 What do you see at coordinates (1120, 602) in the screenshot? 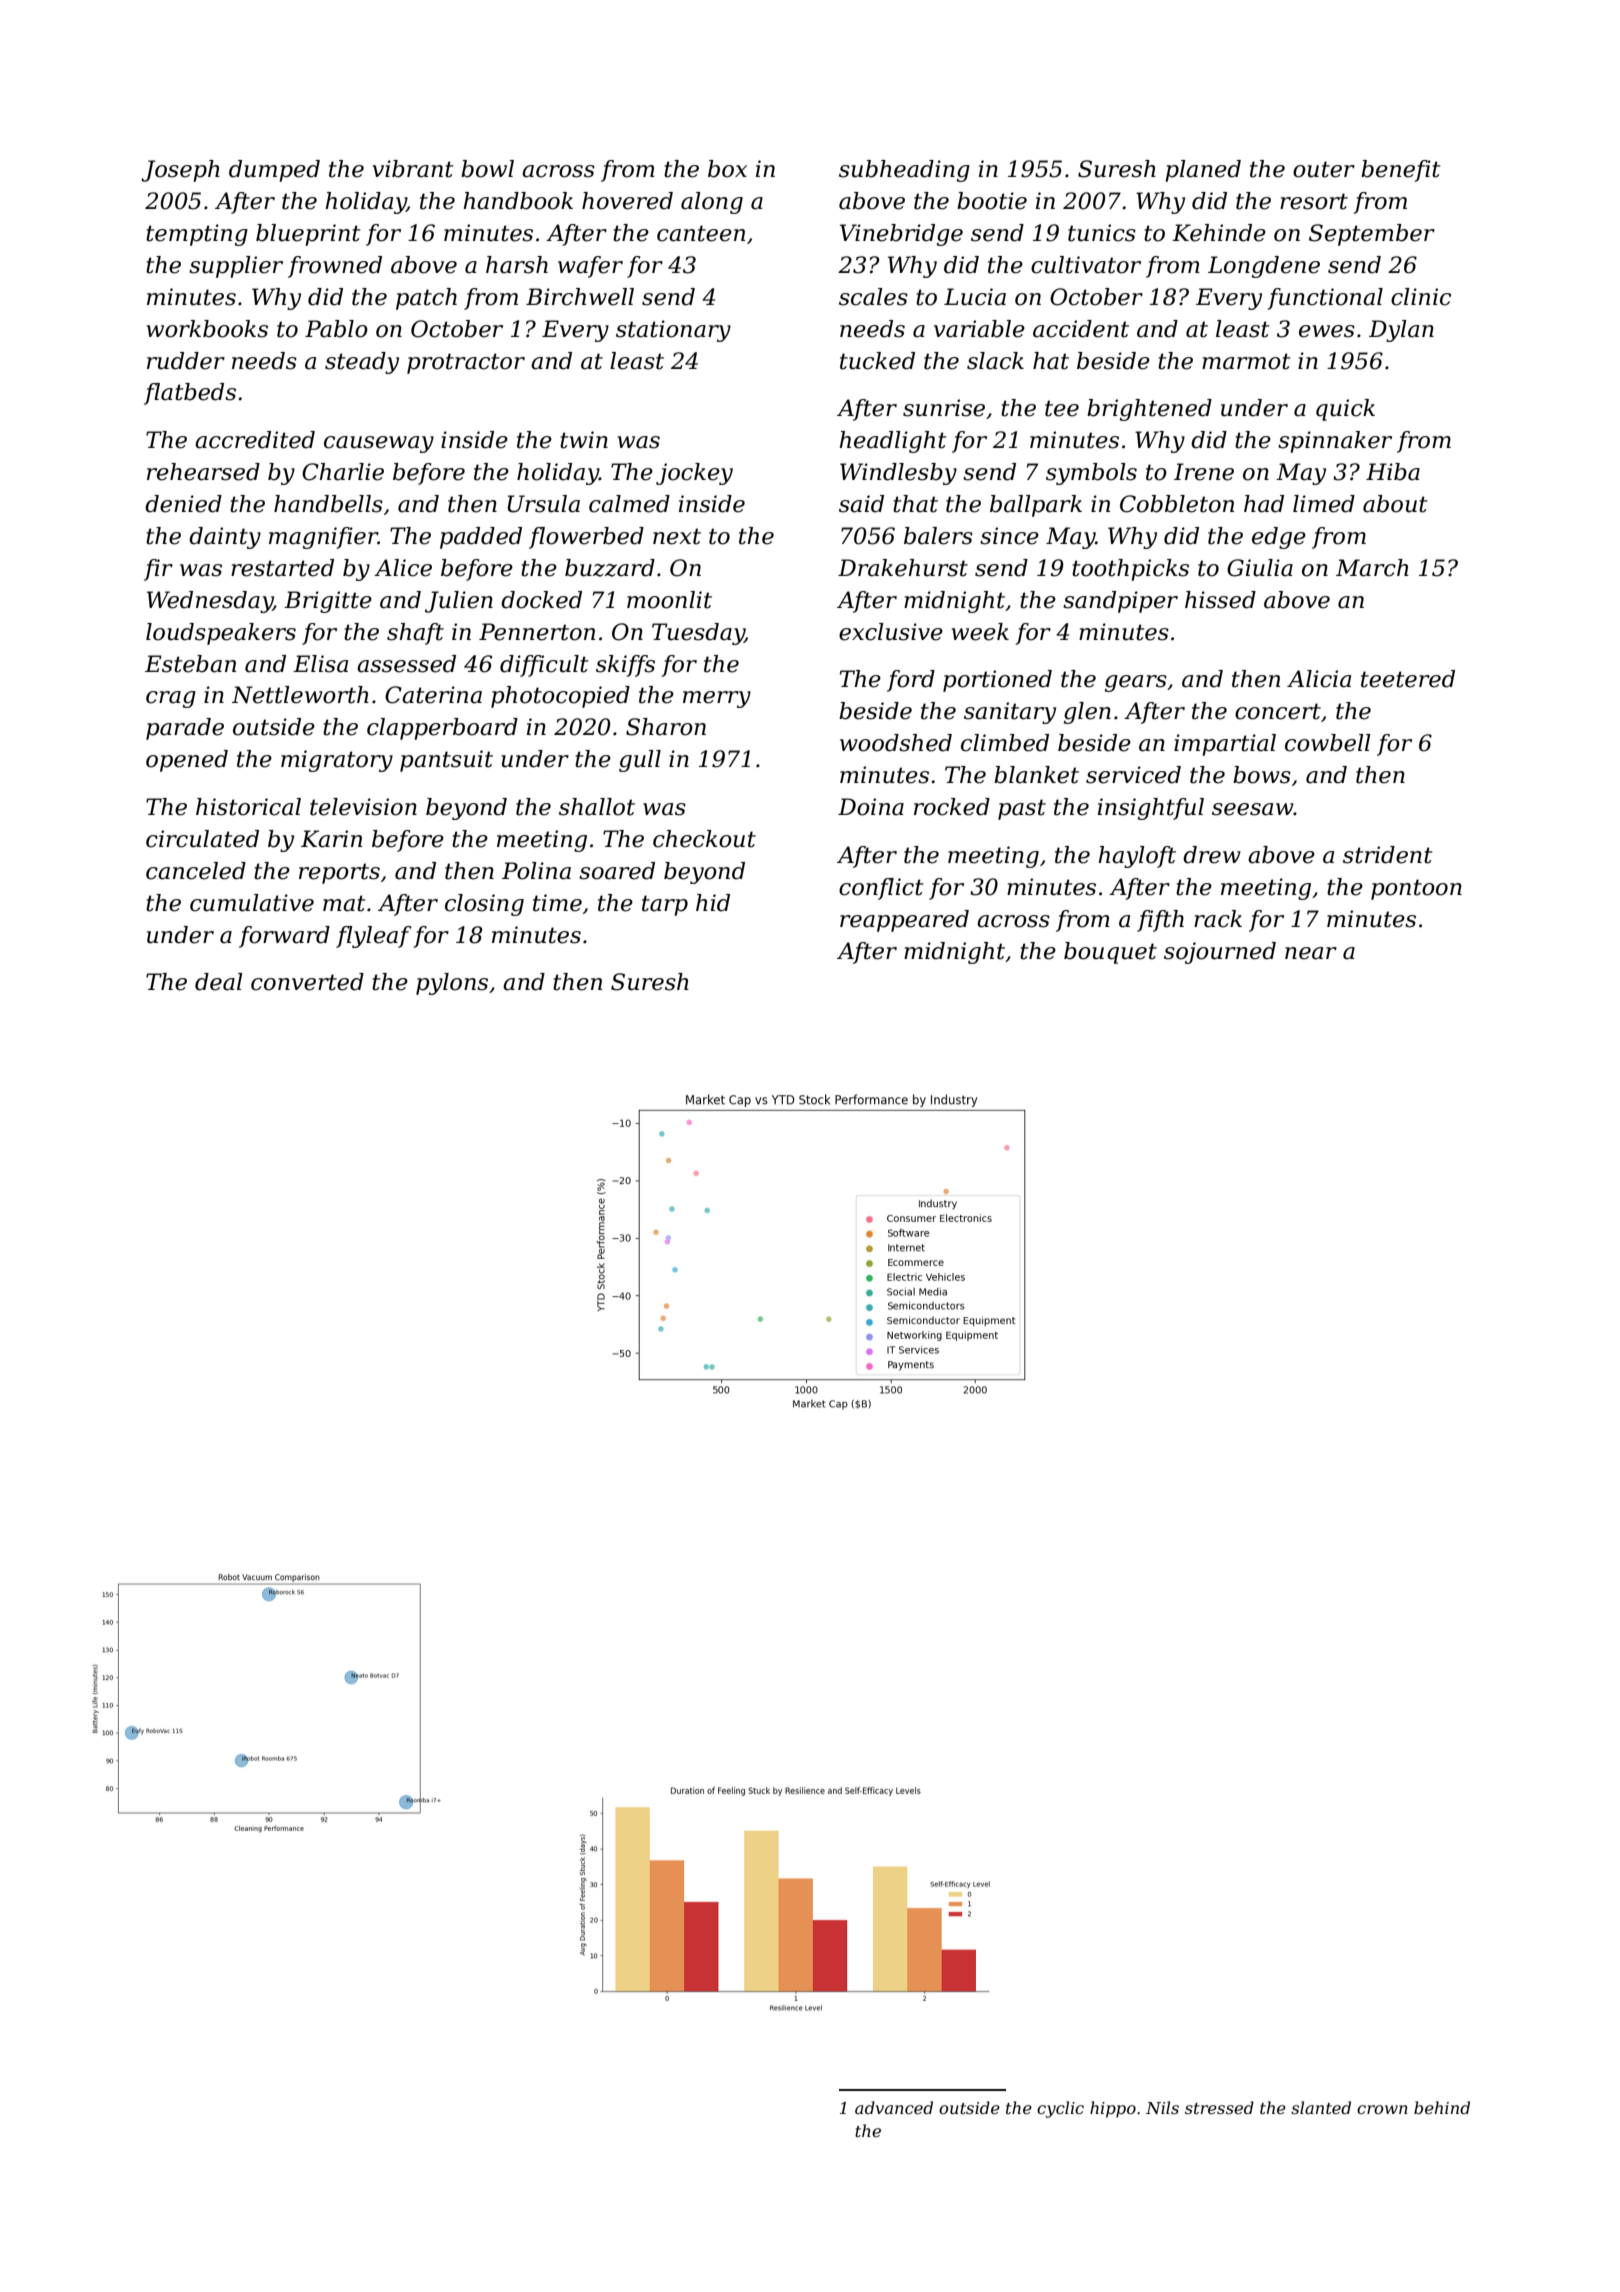
I see `sandpiper` at bounding box center [1120, 602].
